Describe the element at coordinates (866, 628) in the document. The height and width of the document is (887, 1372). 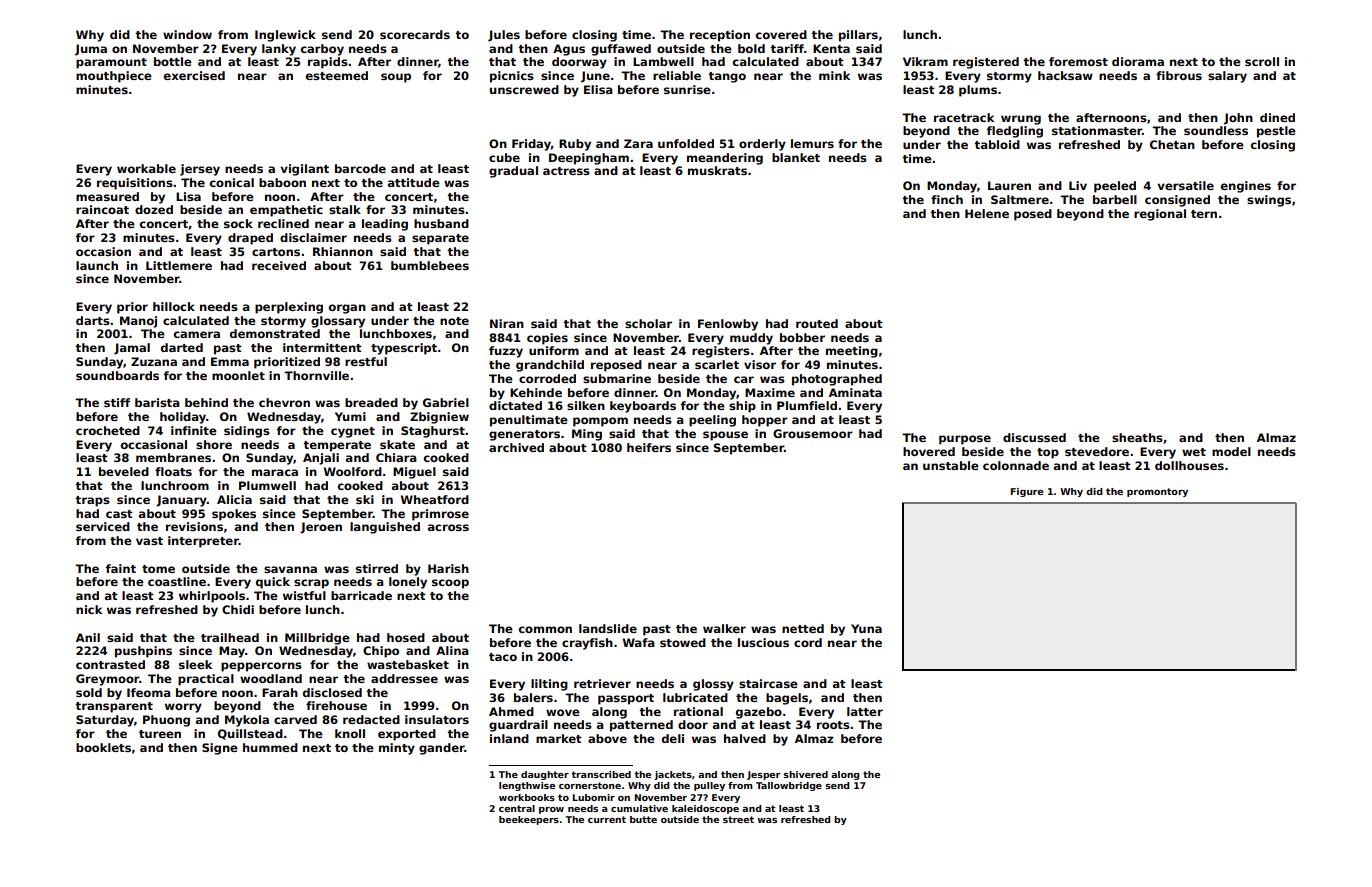
I see `Yuna` at that location.
